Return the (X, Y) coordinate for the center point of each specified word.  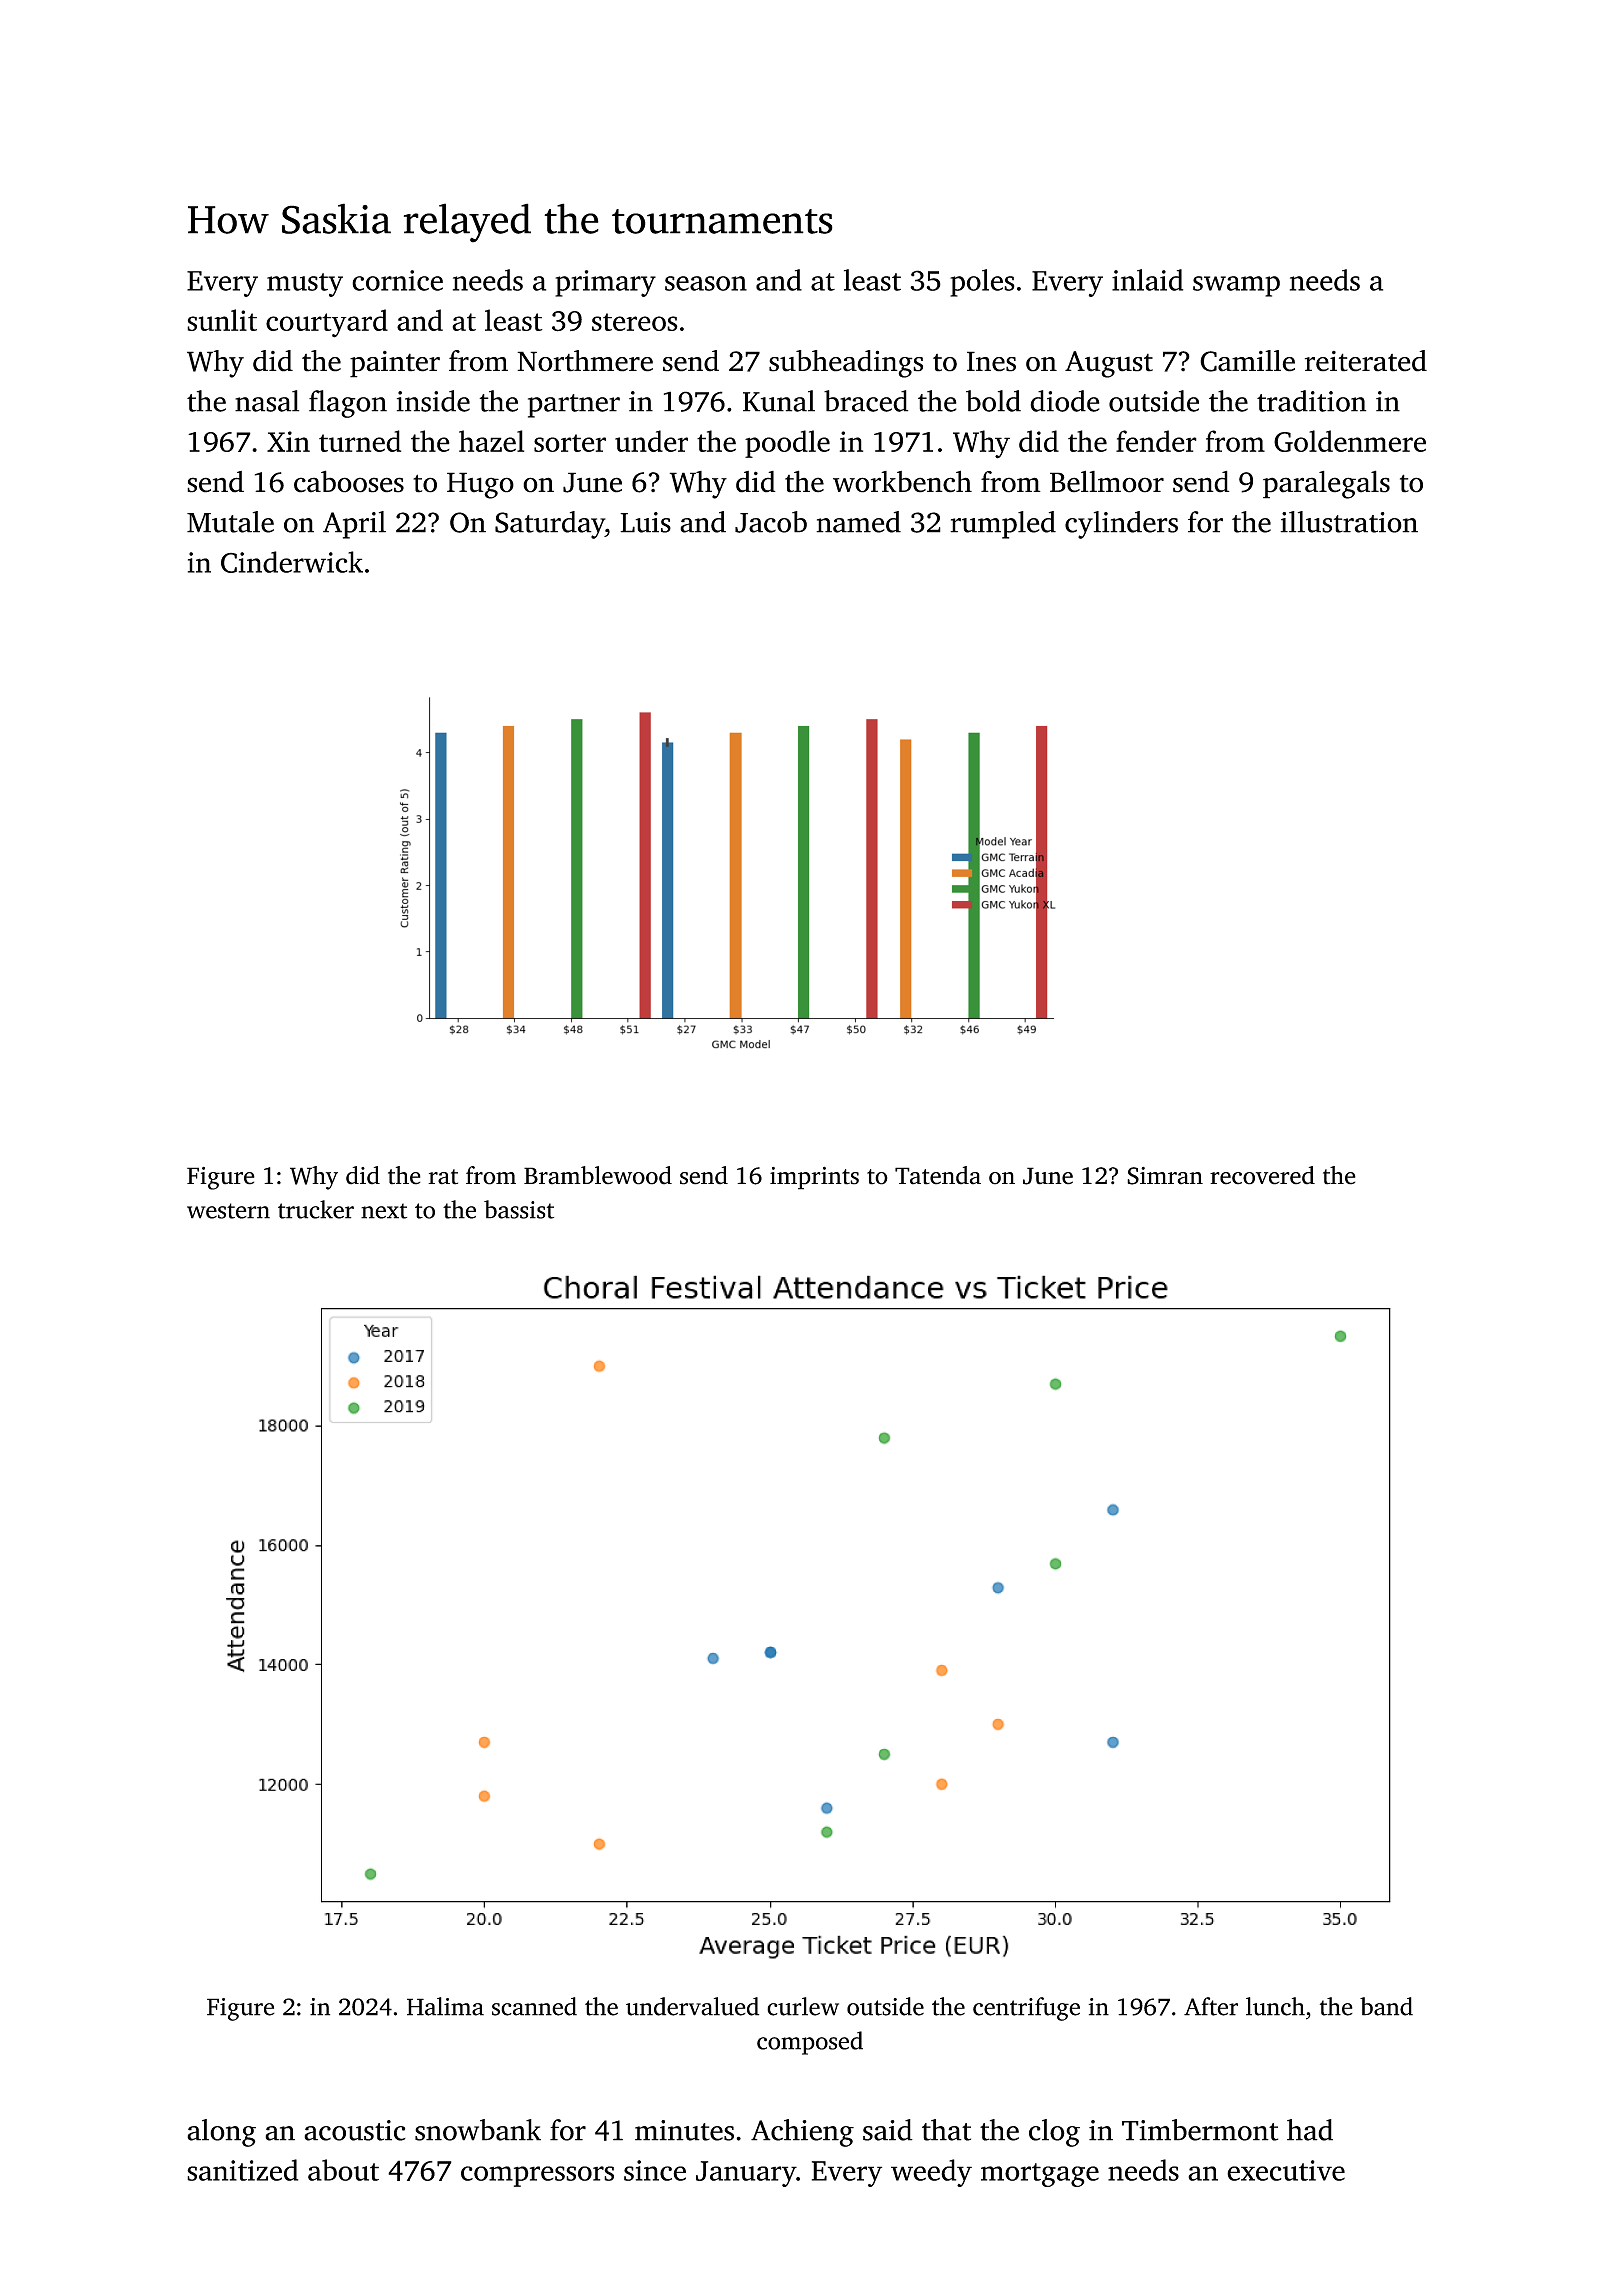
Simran (1165, 1176)
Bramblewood (598, 1175)
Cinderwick (292, 562)
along (221, 2133)
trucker (316, 1209)
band (1386, 2006)
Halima (445, 2006)
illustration (1349, 522)
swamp (1236, 286)
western (228, 1211)
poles (982, 283)
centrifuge (1026, 2009)
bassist (519, 1209)
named (858, 522)
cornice (397, 280)
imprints (814, 1178)
